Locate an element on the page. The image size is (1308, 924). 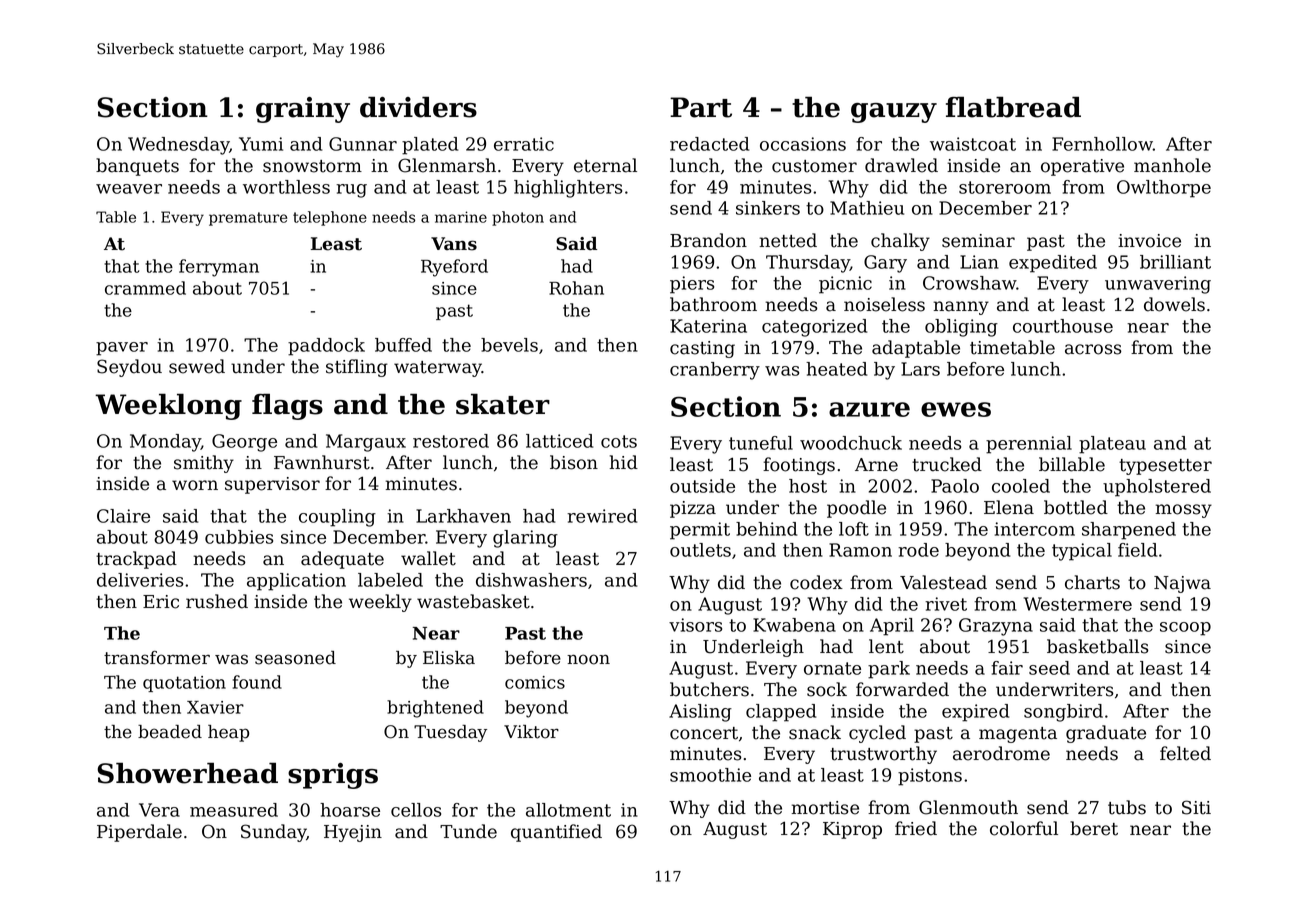
Lars is located at coordinates (920, 369).
